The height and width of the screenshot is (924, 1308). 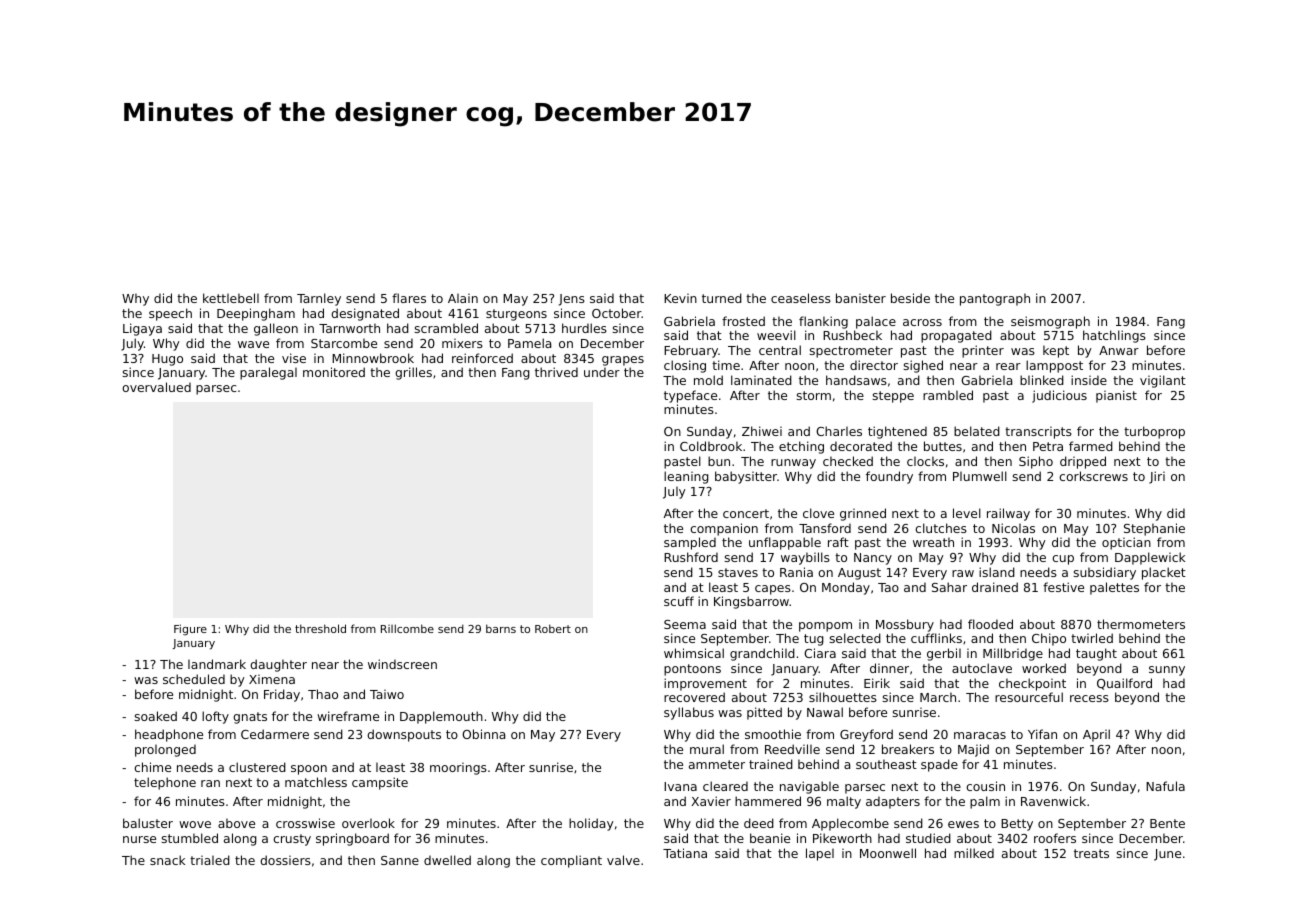 What do you see at coordinates (995, 299) in the screenshot?
I see `pantograph` at bounding box center [995, 299].
